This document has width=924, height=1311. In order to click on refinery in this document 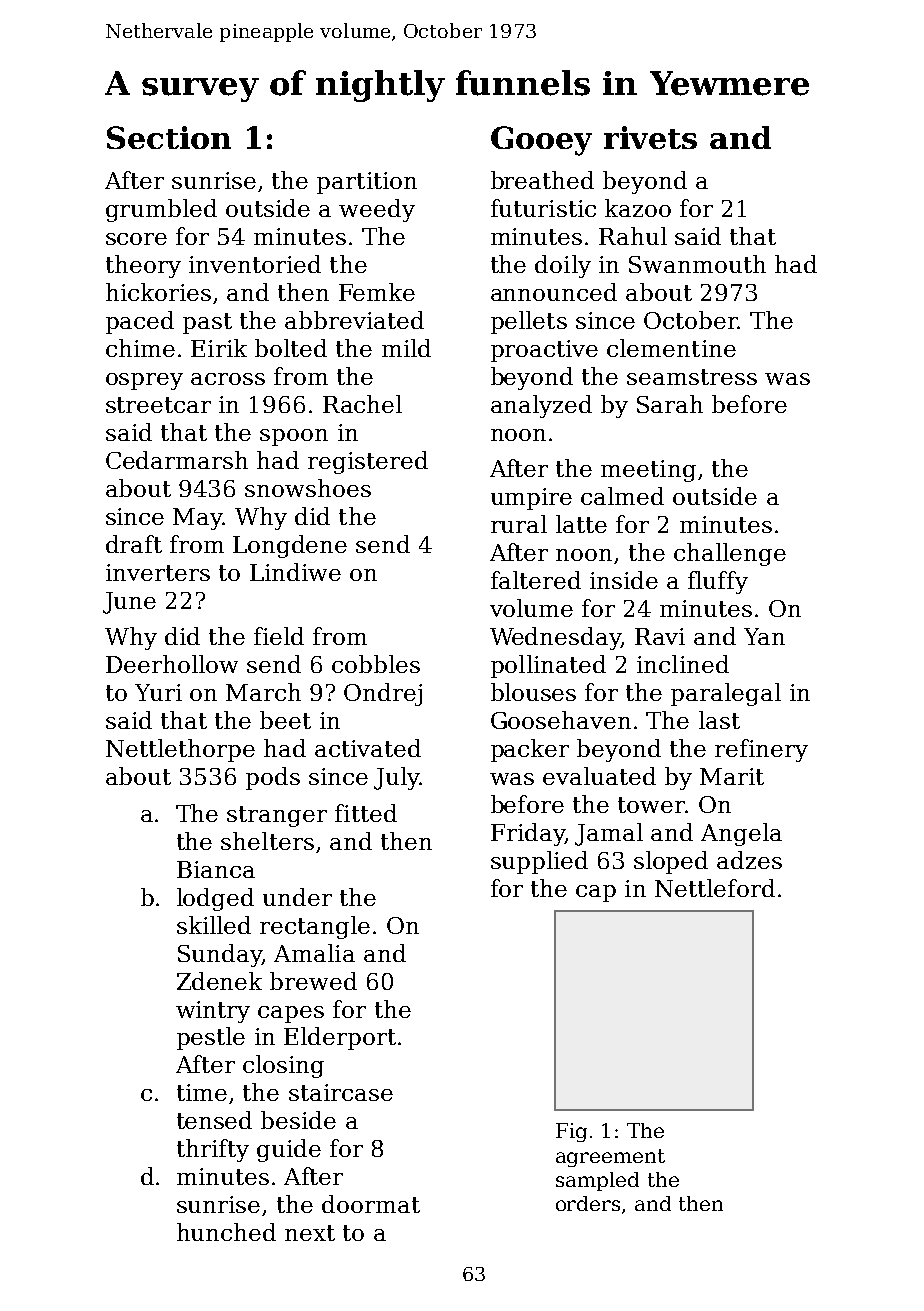, I will do `click(761, 750)`.
